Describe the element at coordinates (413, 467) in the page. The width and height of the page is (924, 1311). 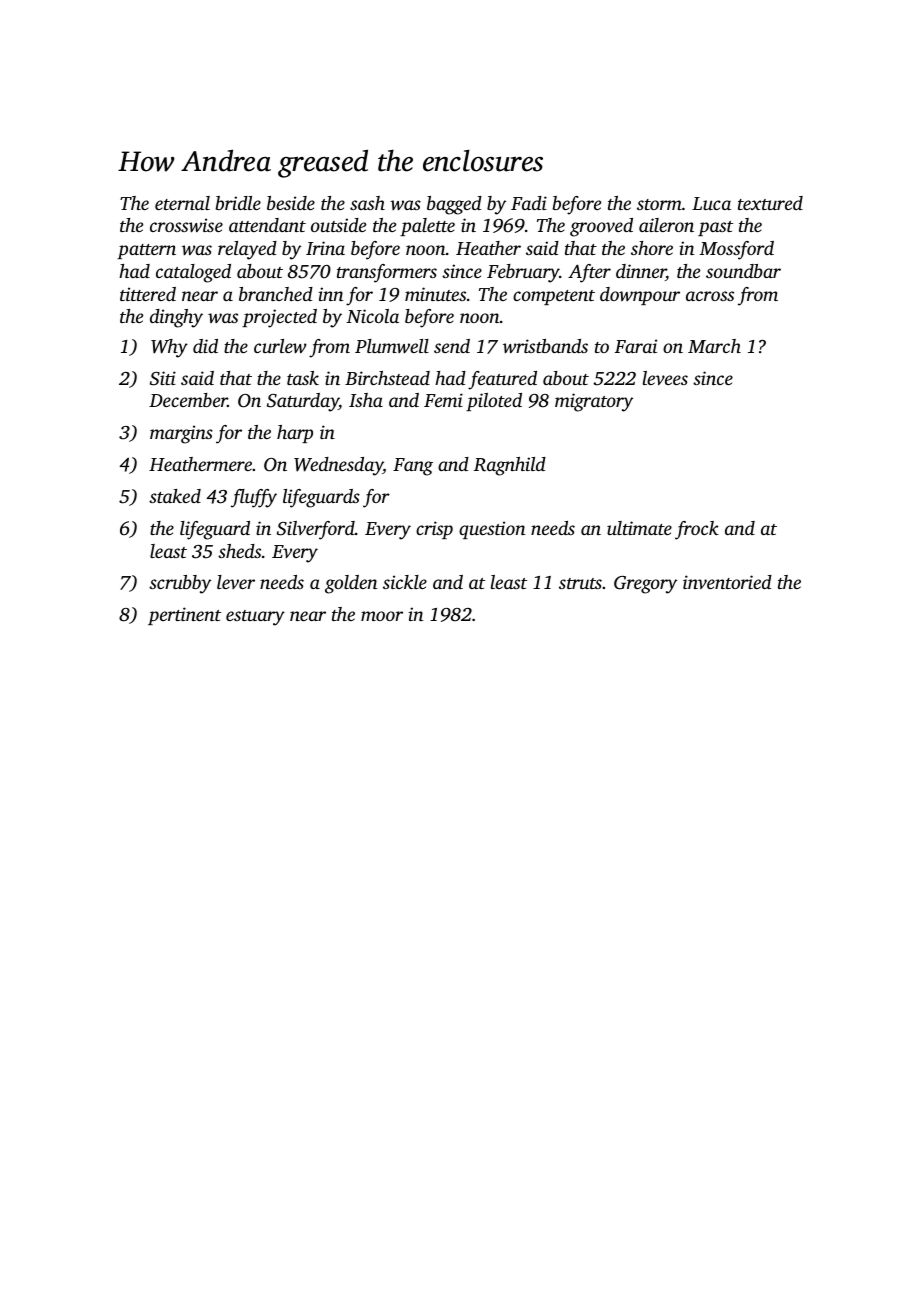
I see `Fang` at that location.
